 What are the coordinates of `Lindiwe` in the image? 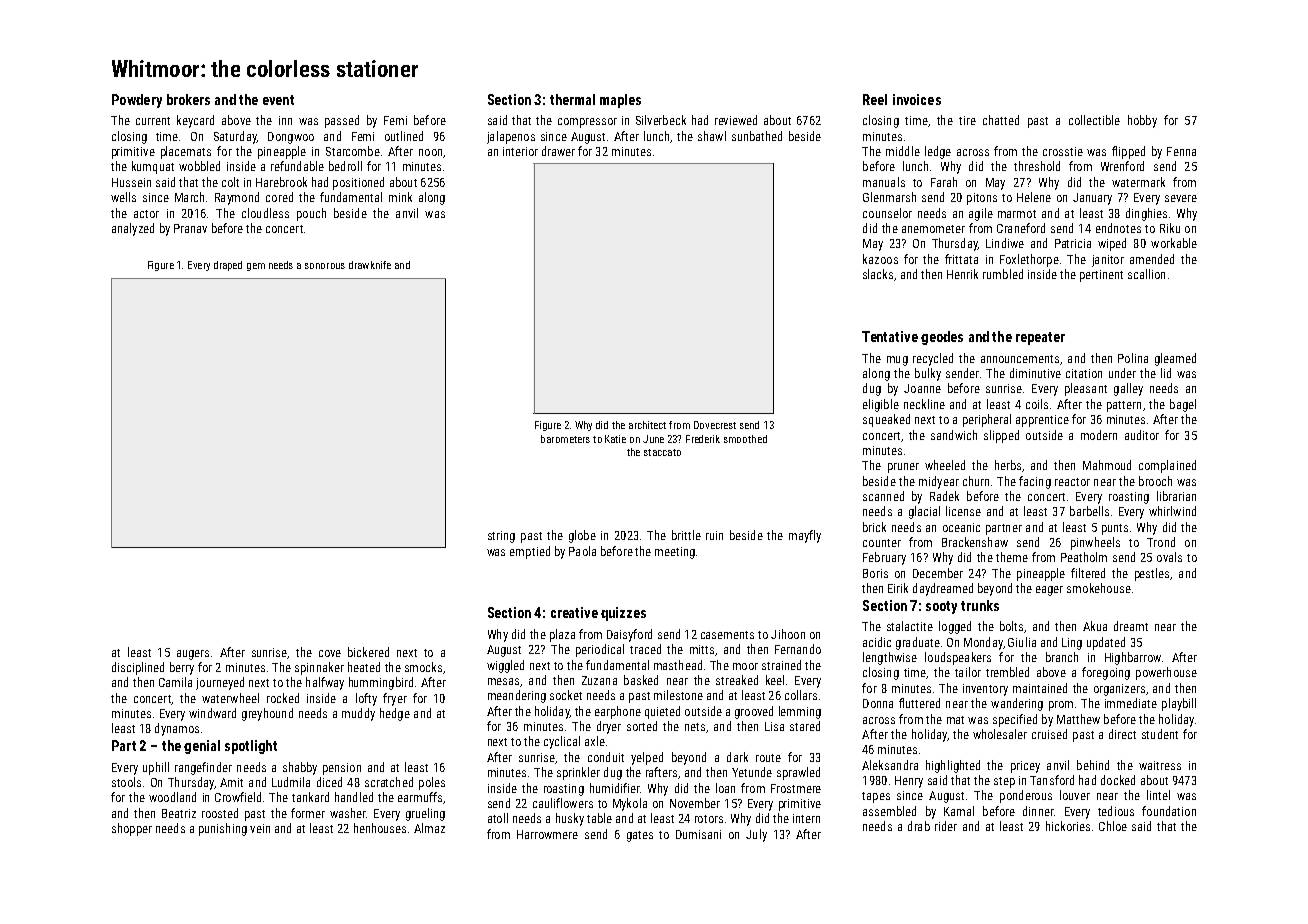 It's located at (1005, 243).
